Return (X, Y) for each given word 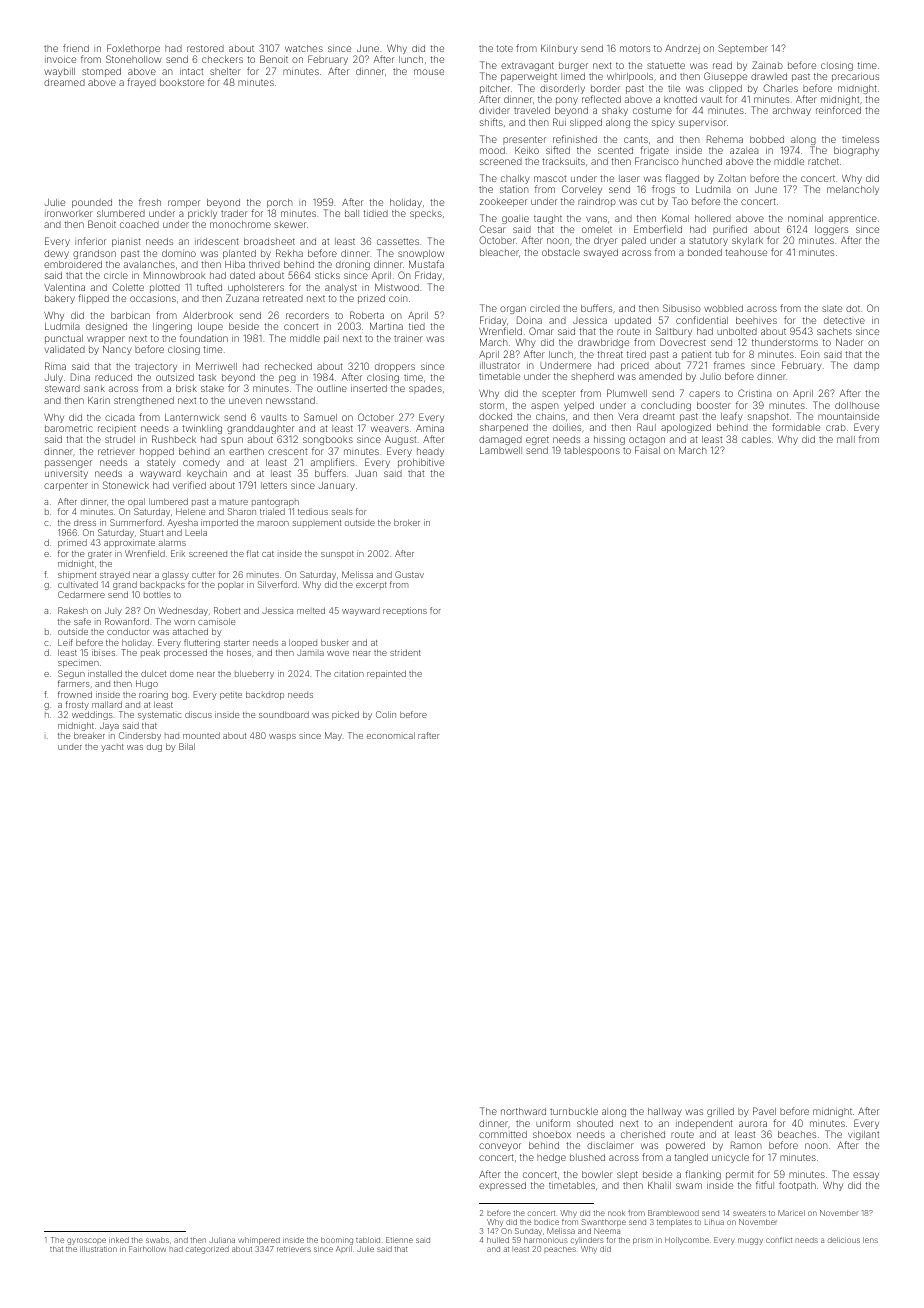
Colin (386, 714)
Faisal (647, 450)
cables (756, 439)
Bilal (187, 746)
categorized (207, 1250)
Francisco (657, 161)
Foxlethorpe (133, 50)
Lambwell (501, 450)
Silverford (277, 584)
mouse (429, 72)
